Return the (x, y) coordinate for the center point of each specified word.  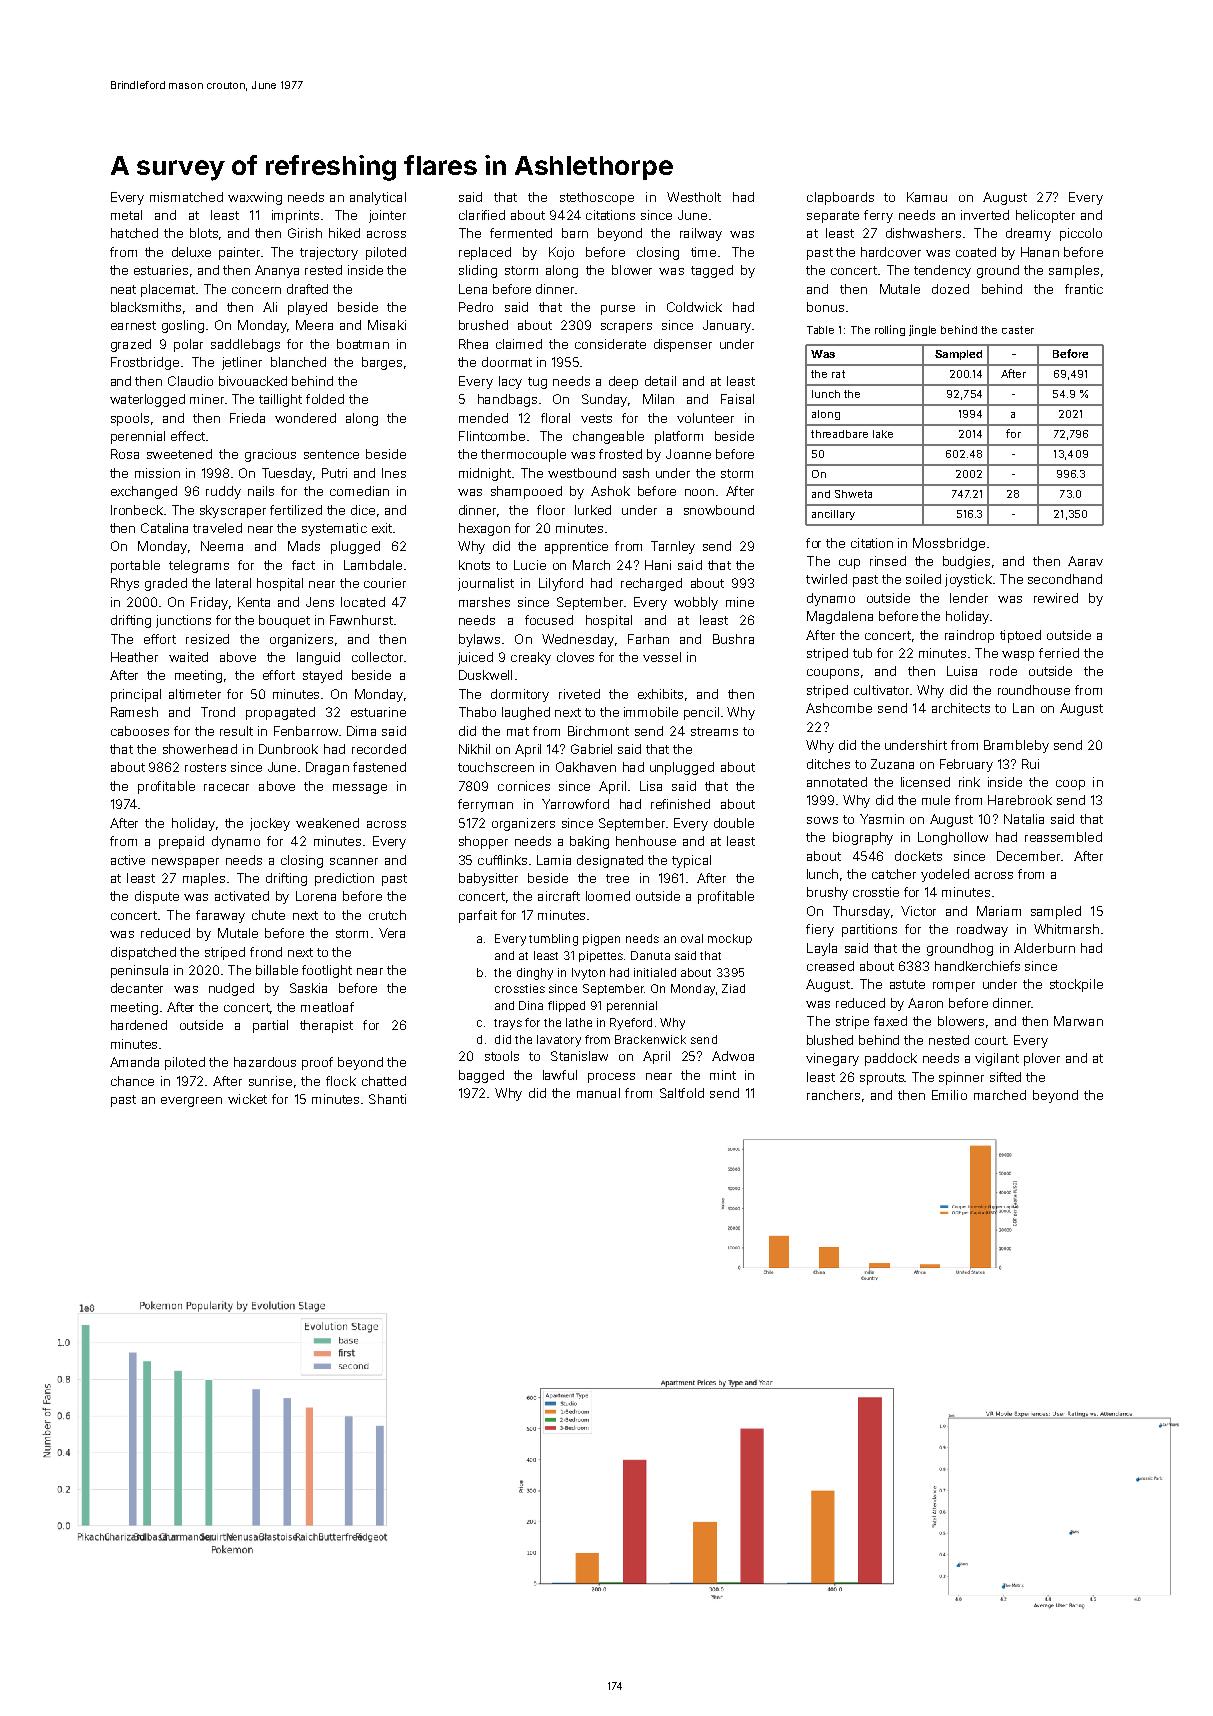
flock (341, 1081)
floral (555, 418)
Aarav (1085, 561)
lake (883, 434)
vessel (662, 657)
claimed (519, 344)
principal (136, 695)
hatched (134, 233)
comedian (359, 491)
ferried (1059, 653)
